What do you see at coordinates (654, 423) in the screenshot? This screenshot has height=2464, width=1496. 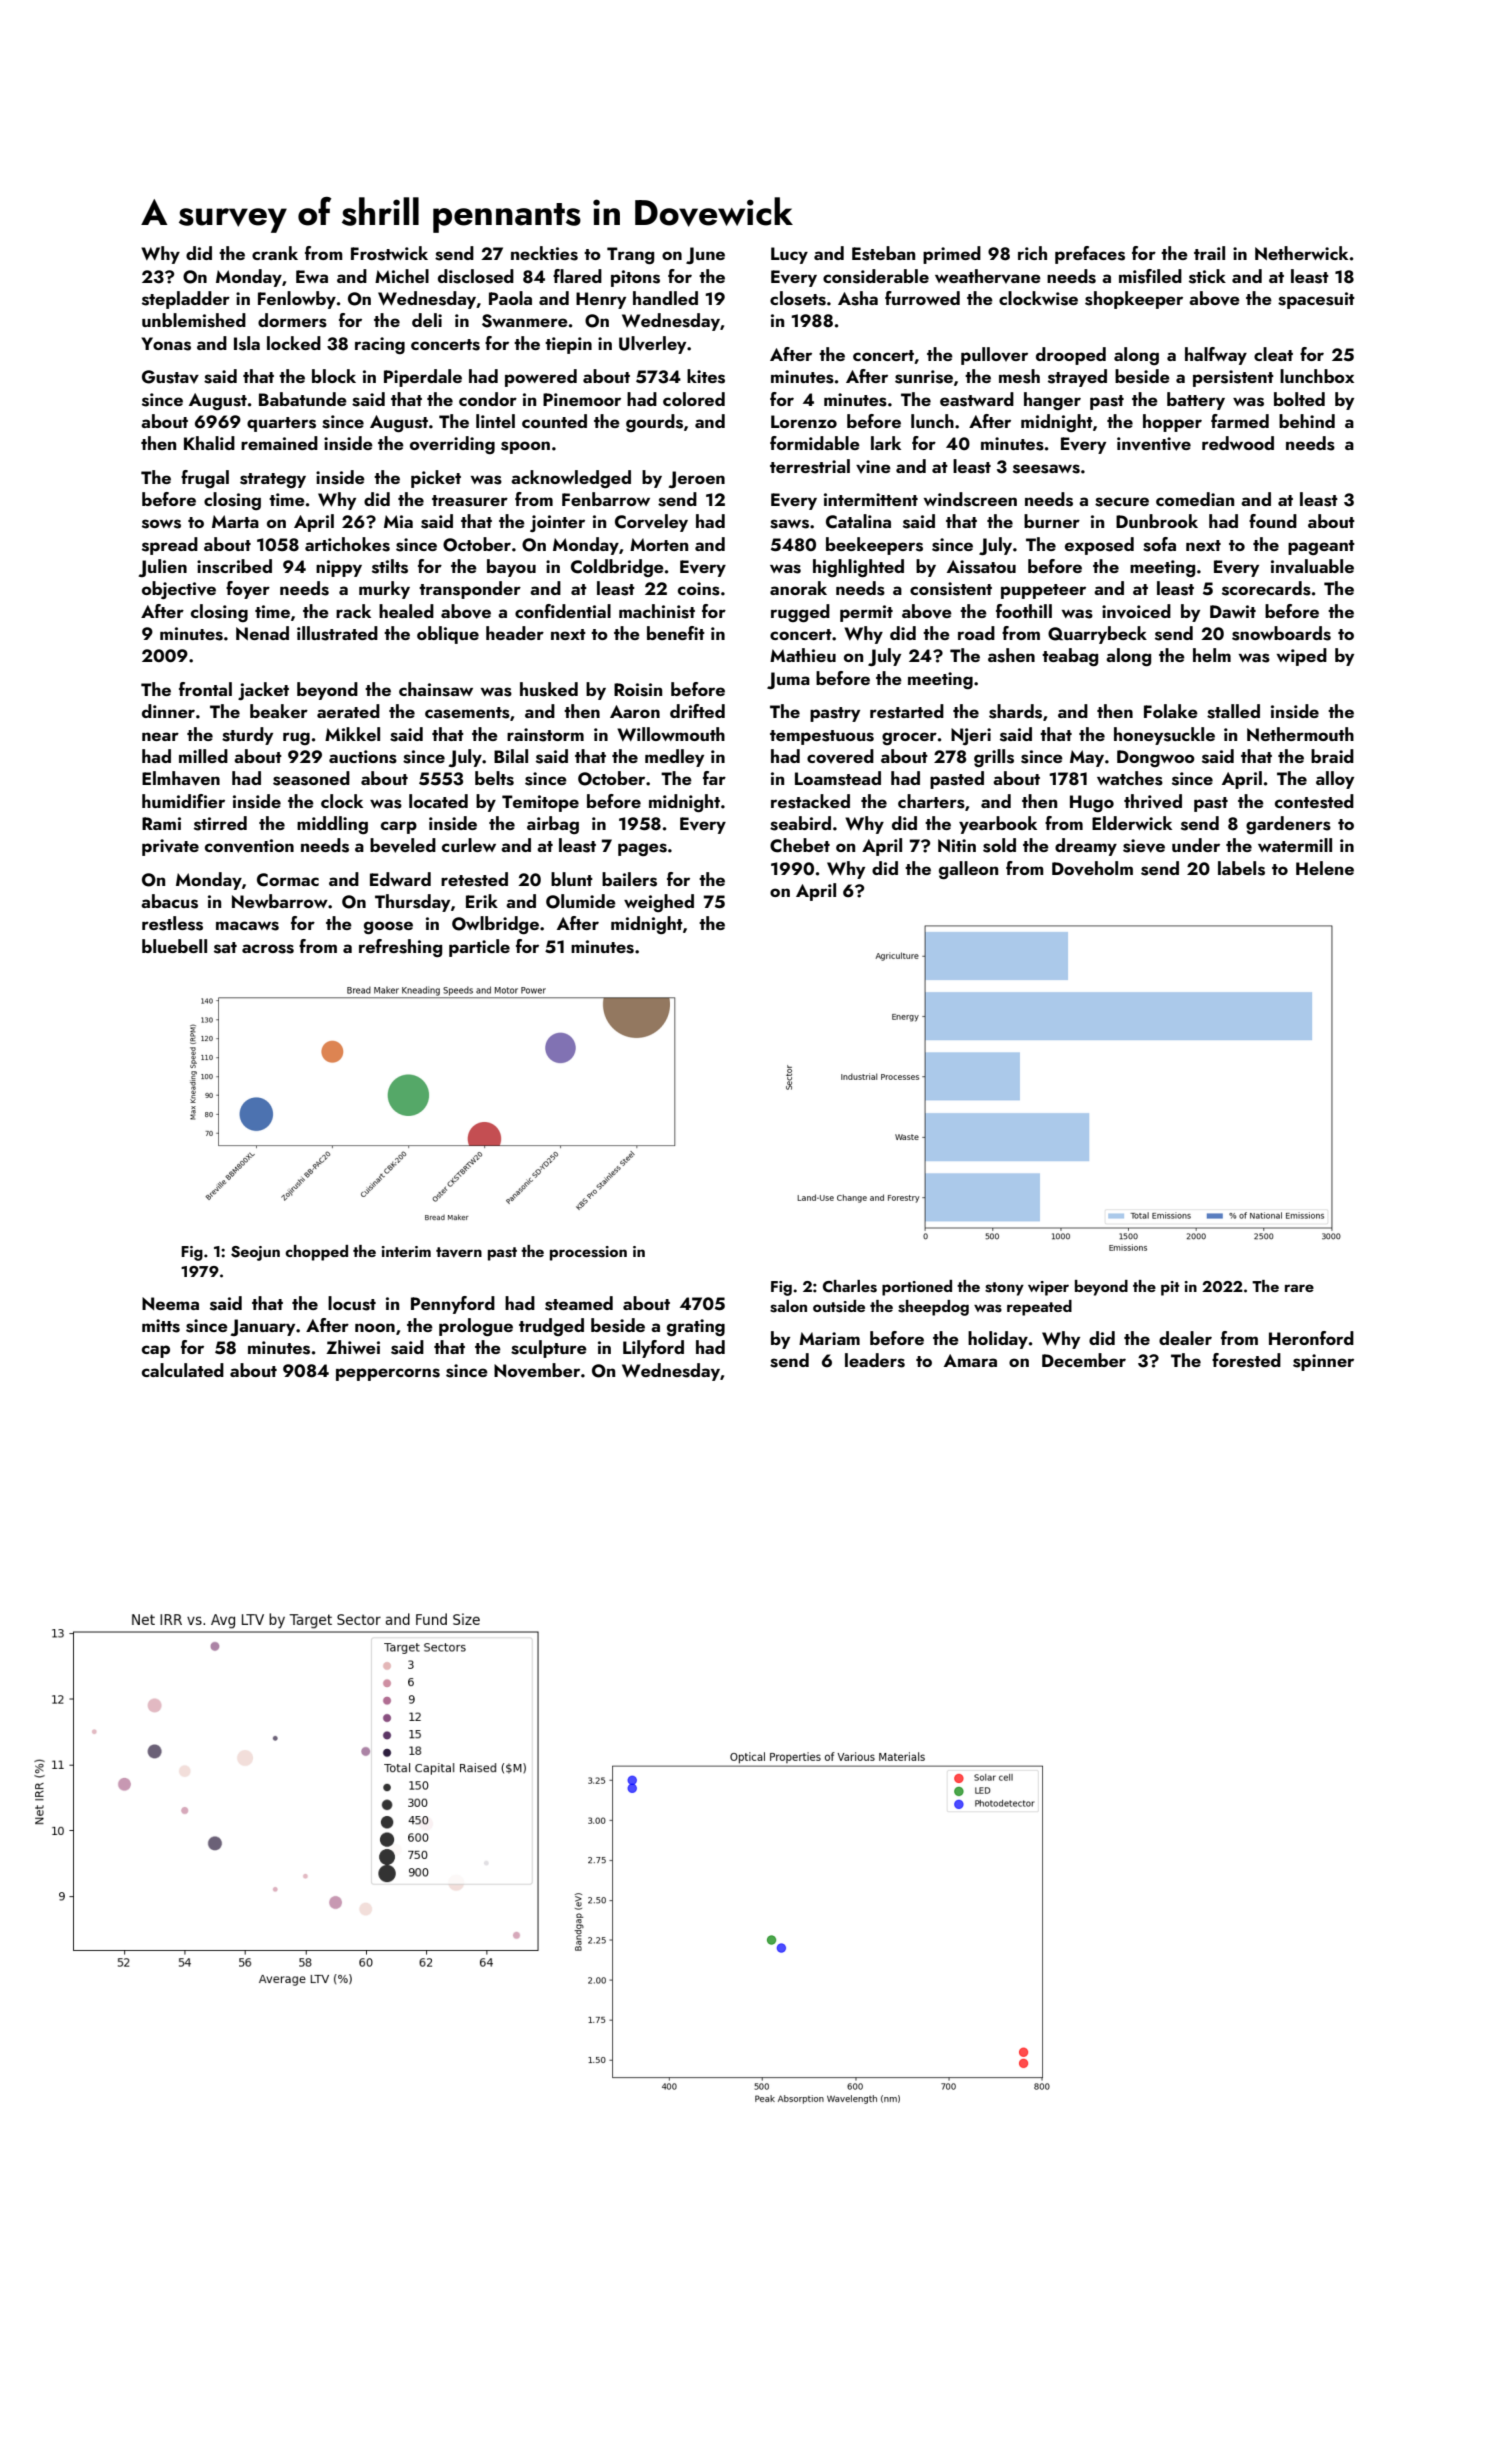 I see `gourds` at bounding box center [654, 423].
